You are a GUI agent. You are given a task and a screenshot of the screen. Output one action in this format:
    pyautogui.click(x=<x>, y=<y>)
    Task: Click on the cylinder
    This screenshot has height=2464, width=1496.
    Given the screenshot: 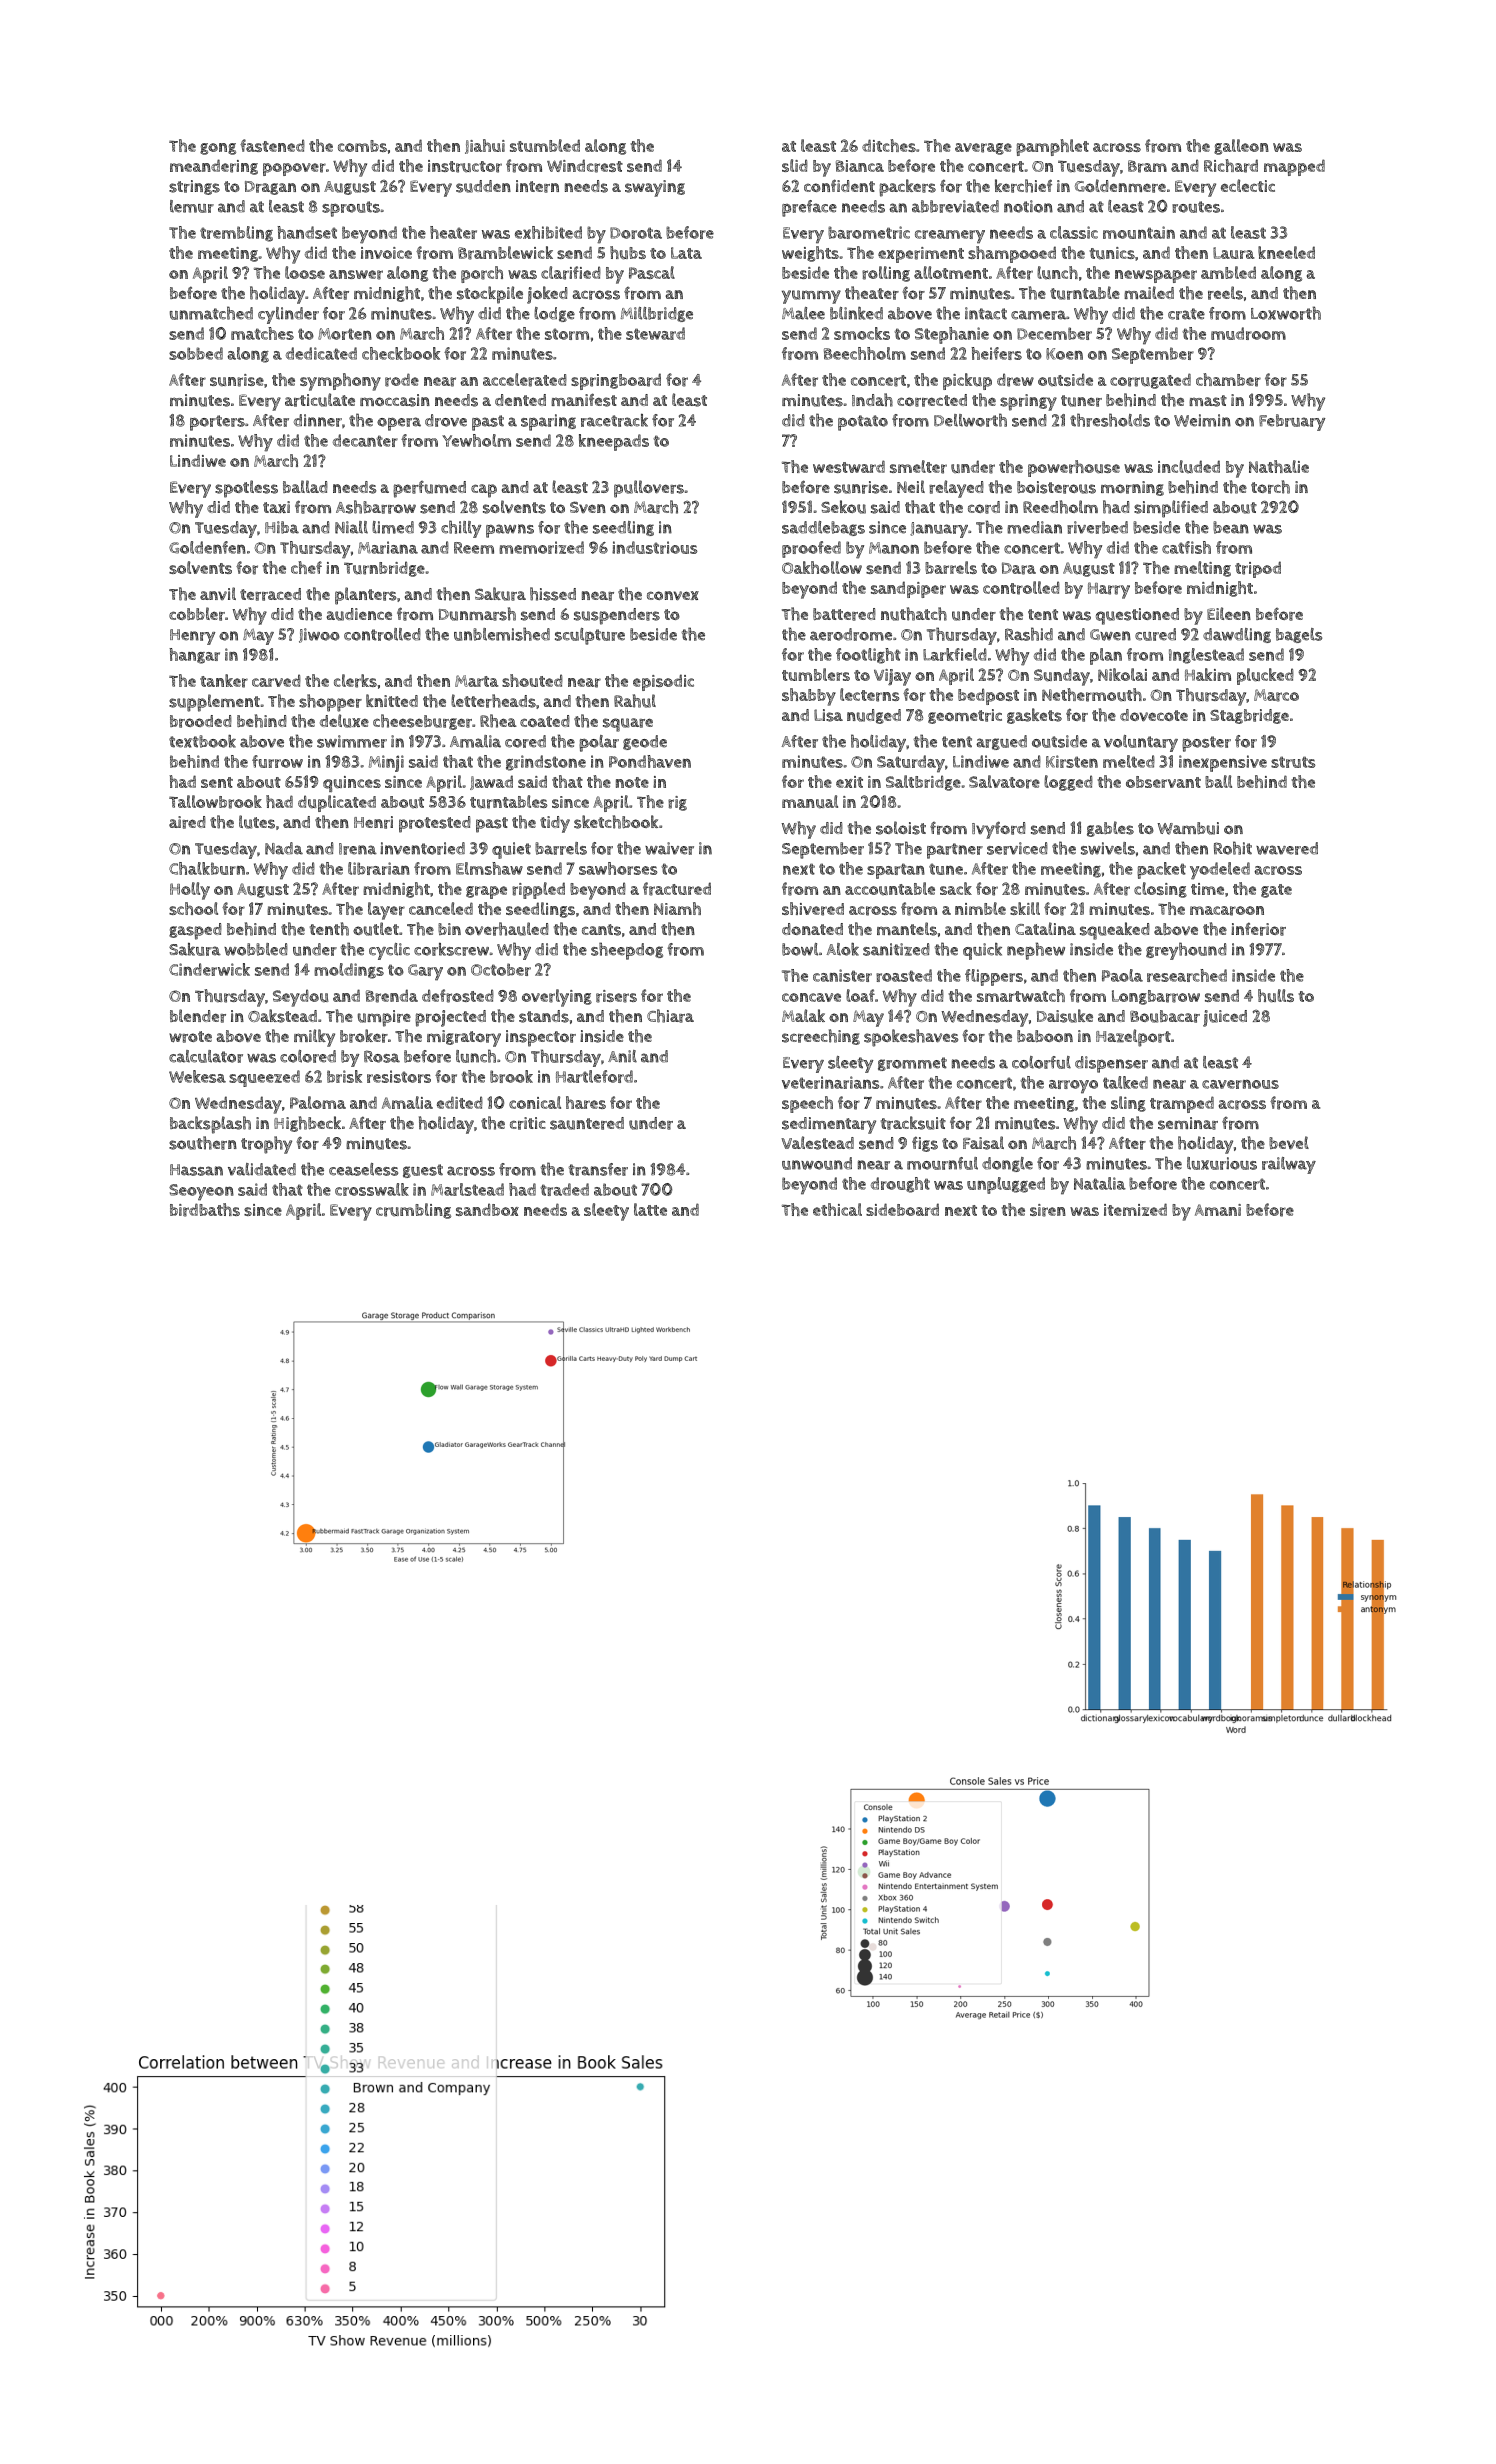 What is the action you would take?
    pyautogui.click(x=288, y=315)
